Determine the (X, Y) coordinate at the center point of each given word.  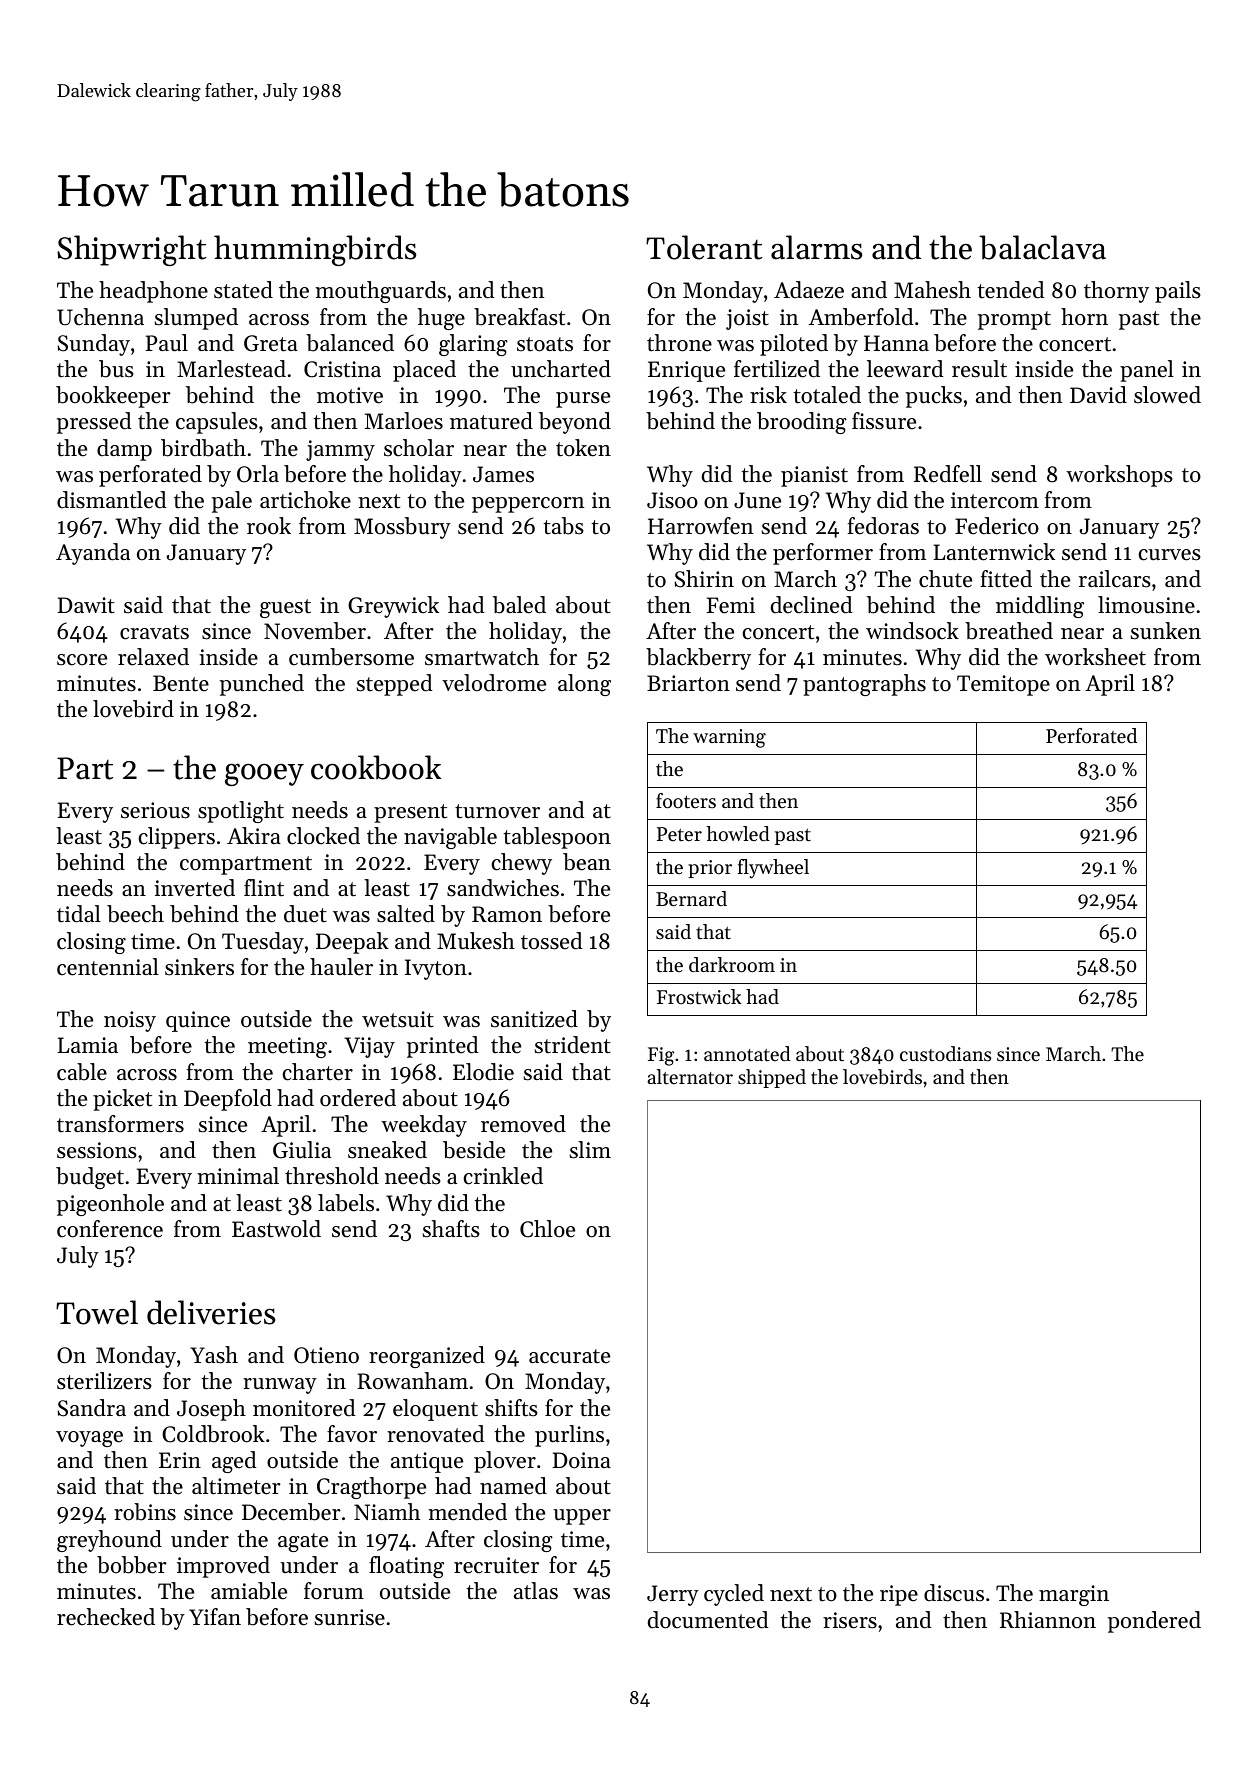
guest (285, 608)
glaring (473, 345)
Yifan (215, 1616)
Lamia (88, 1045)
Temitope (1003, 685)
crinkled (503, 1176)
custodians (945, 1054)
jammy (340, 450)
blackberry (698, 659)
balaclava (1042, 247)
